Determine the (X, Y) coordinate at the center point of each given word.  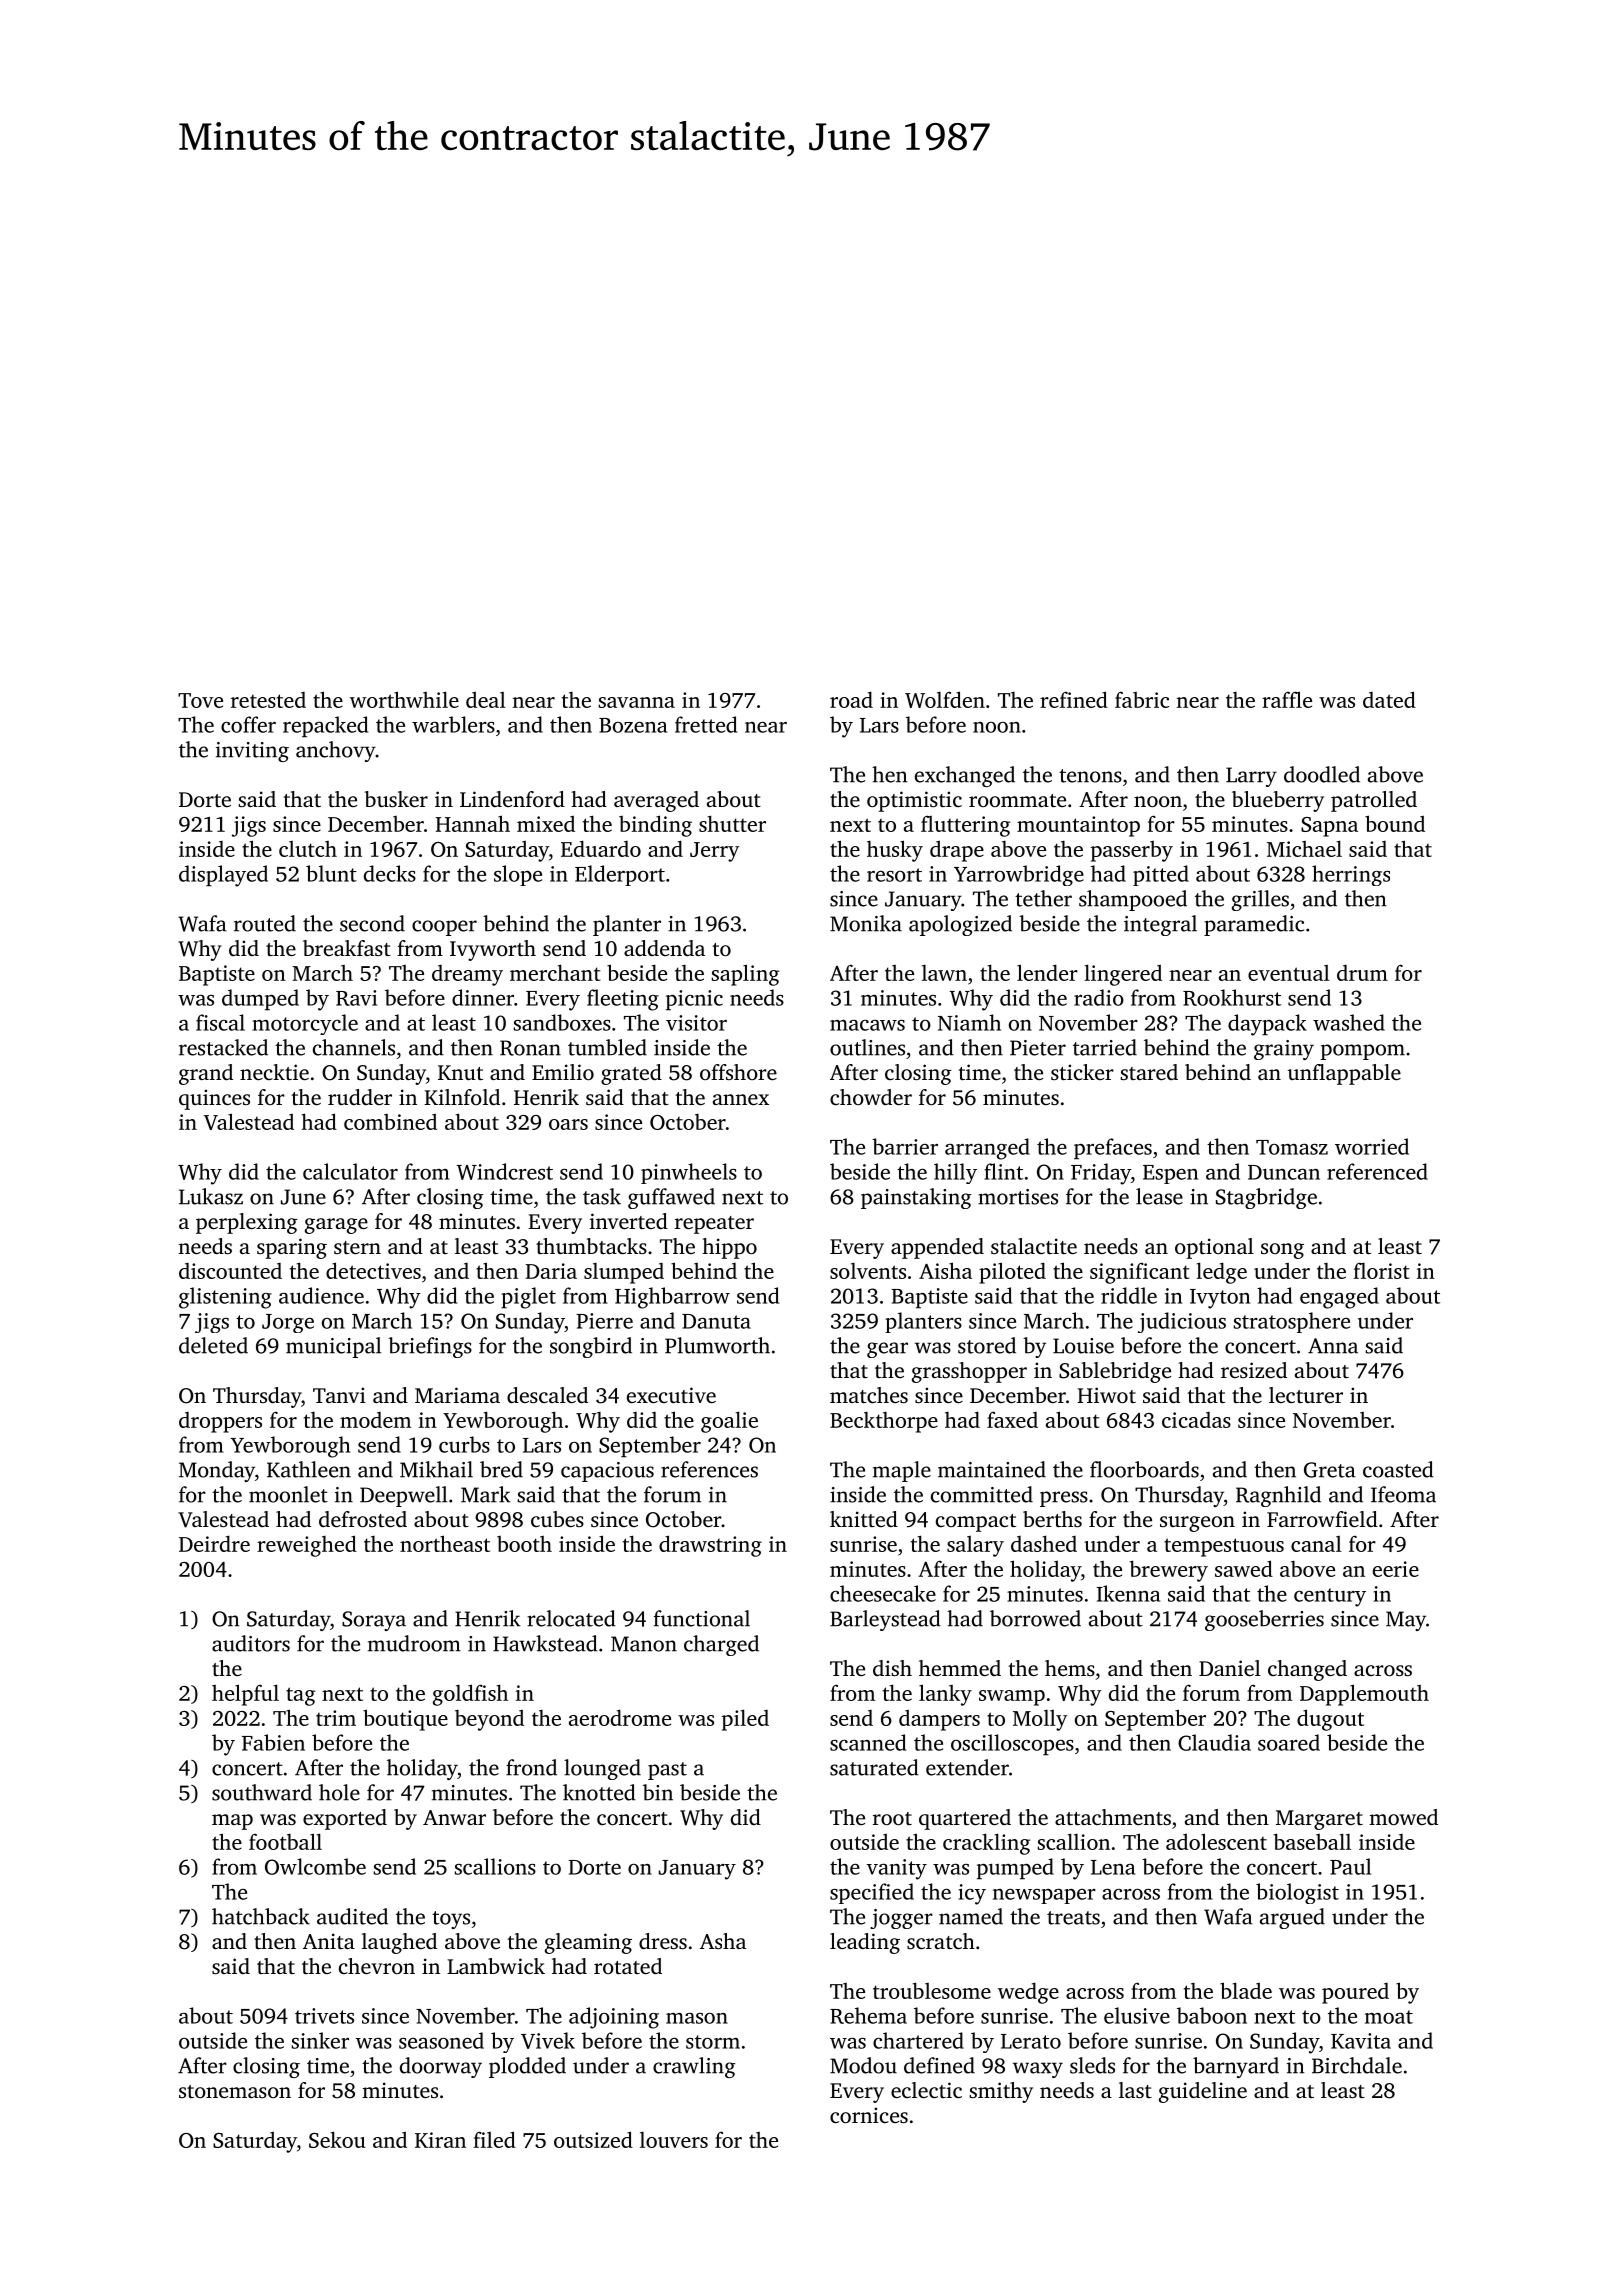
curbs (464, 1444)
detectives (373, 1270)
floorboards (1144, 1469)
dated (1389, 699)
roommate (1017, 800)
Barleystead (885, 1620)
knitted (864, 1519)
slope (518, 875)
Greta (1330, 1470)
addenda (664, 948)
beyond (489, 1720)
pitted (1161, 875)
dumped (260, 1000)
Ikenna (1128, 1593)
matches (869, 1395)
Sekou (337, 2139)
